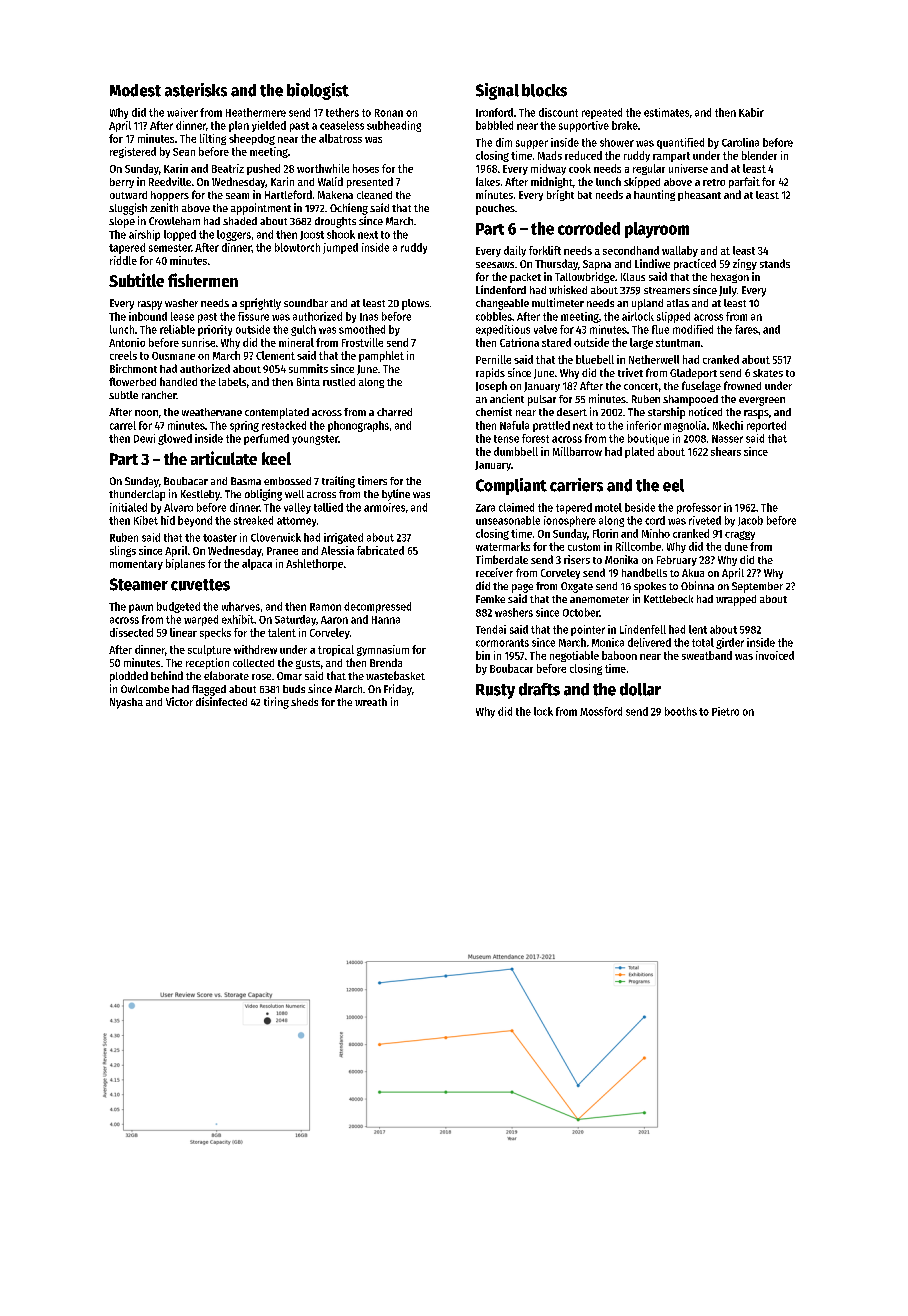 The image size is (908, 1316). What do you see at coordinates (519, 342) in the screenshot?
I see `Catriona` at bounding box center [519, 342].
